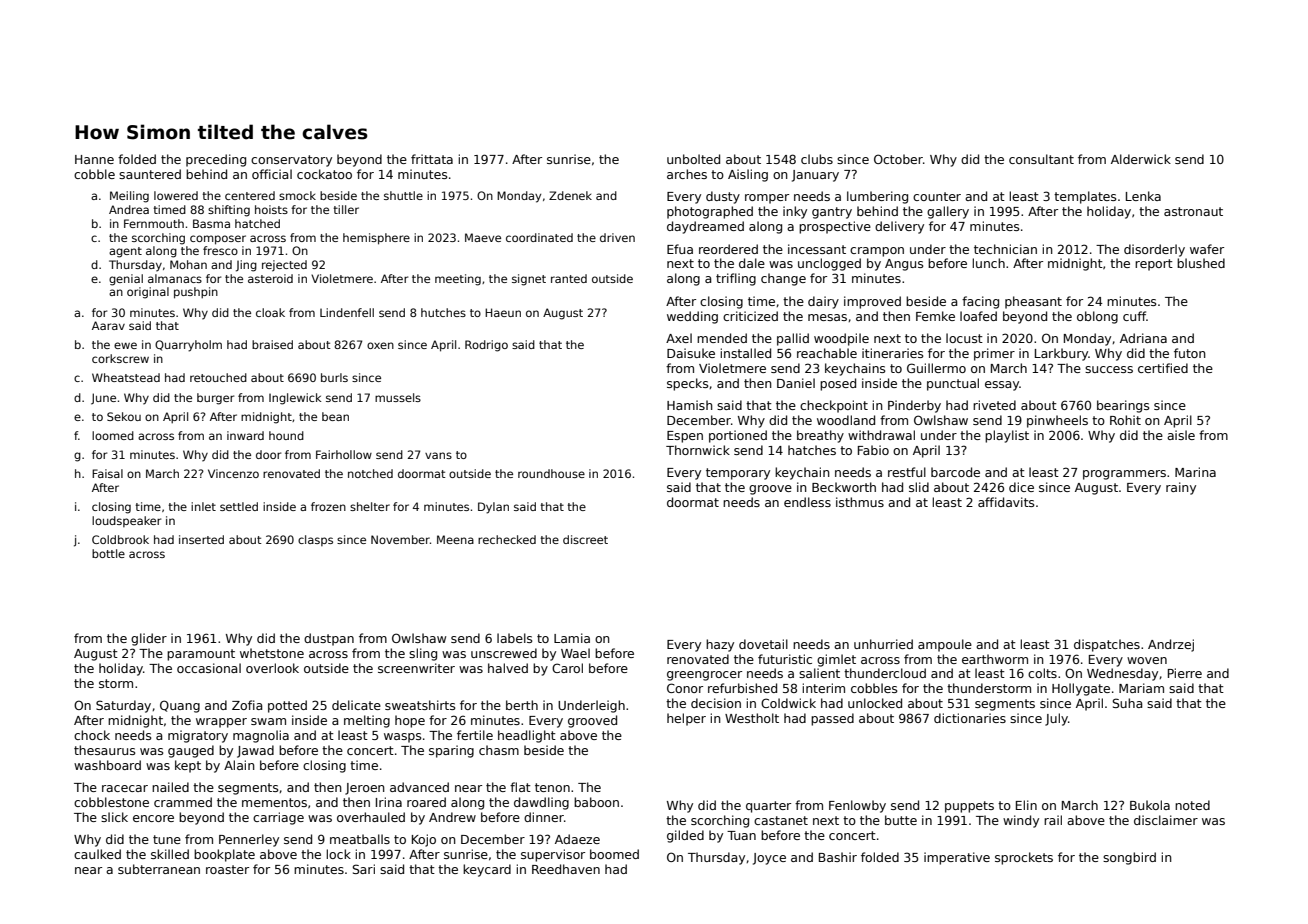 The image size is (1308, 924). What do you see at coordinates (1006, 502) in the image?
I see `affidavits` at bounding box center [1006, 502].
